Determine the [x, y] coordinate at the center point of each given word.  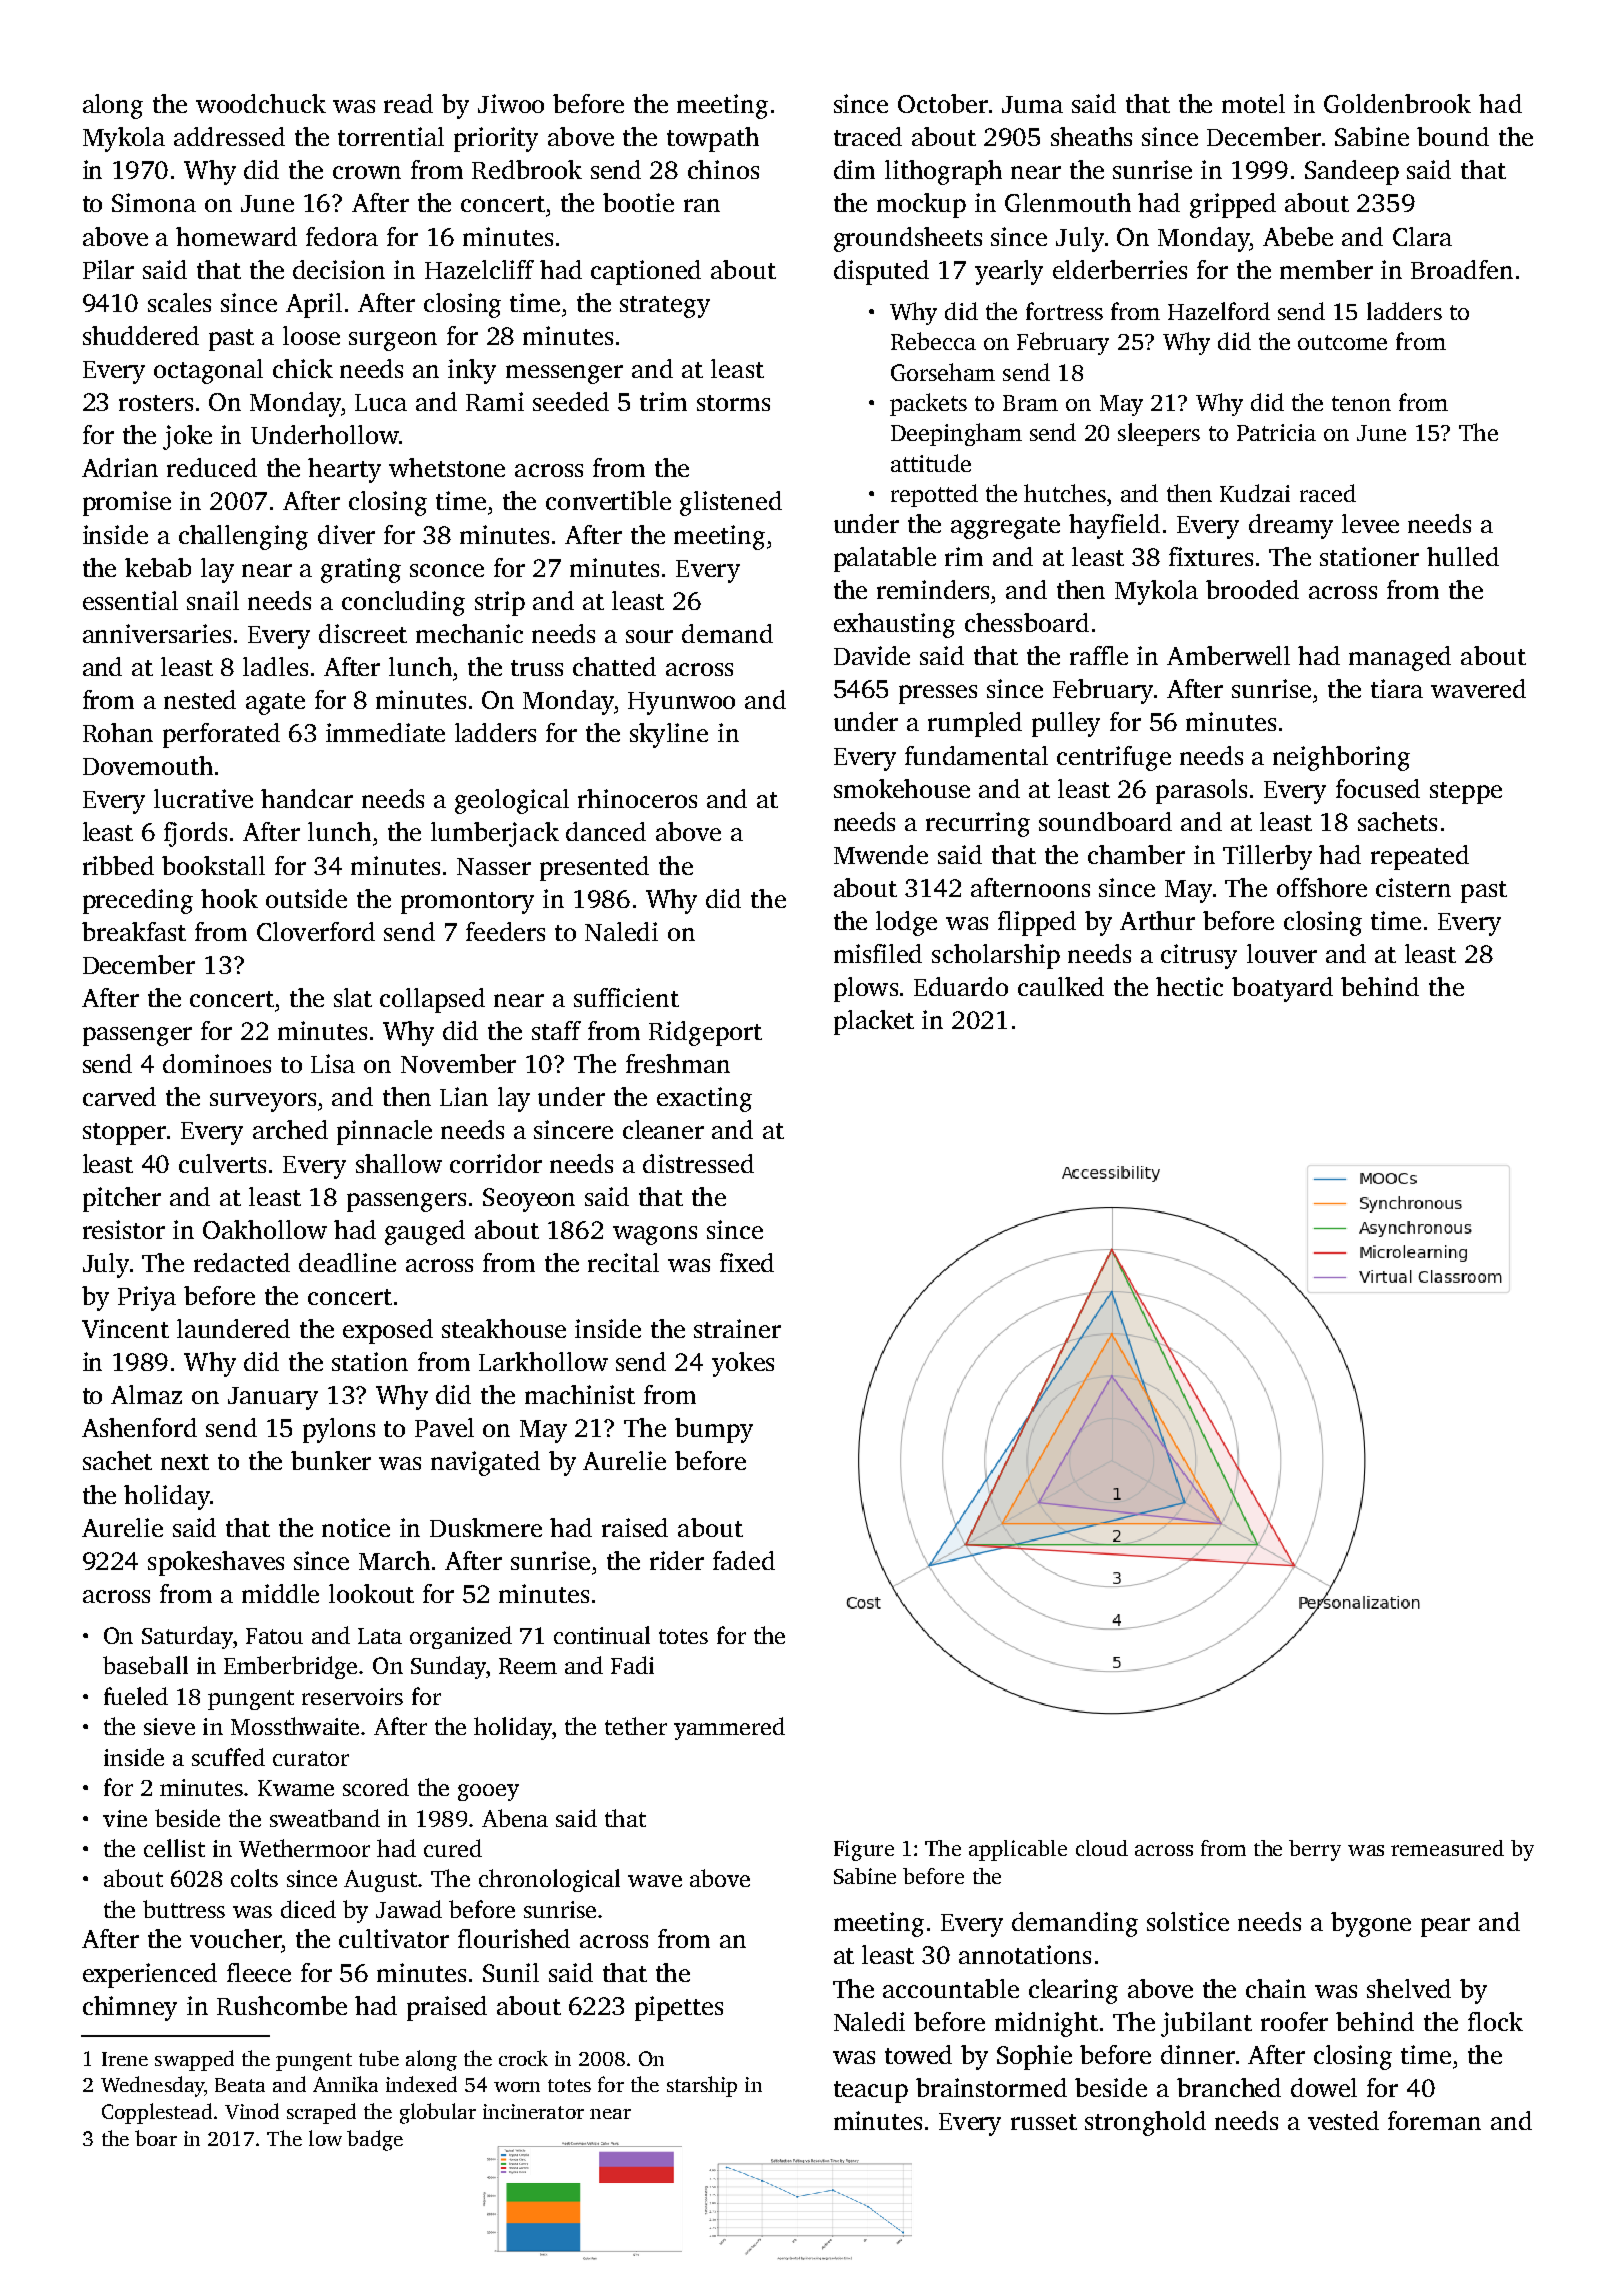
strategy [665, 307]
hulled [1463, 556]
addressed [229, 136]
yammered [729, 1728]
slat [353, 997]
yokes [743, 1364]
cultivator [394, 1938]
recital [623, 1262]
